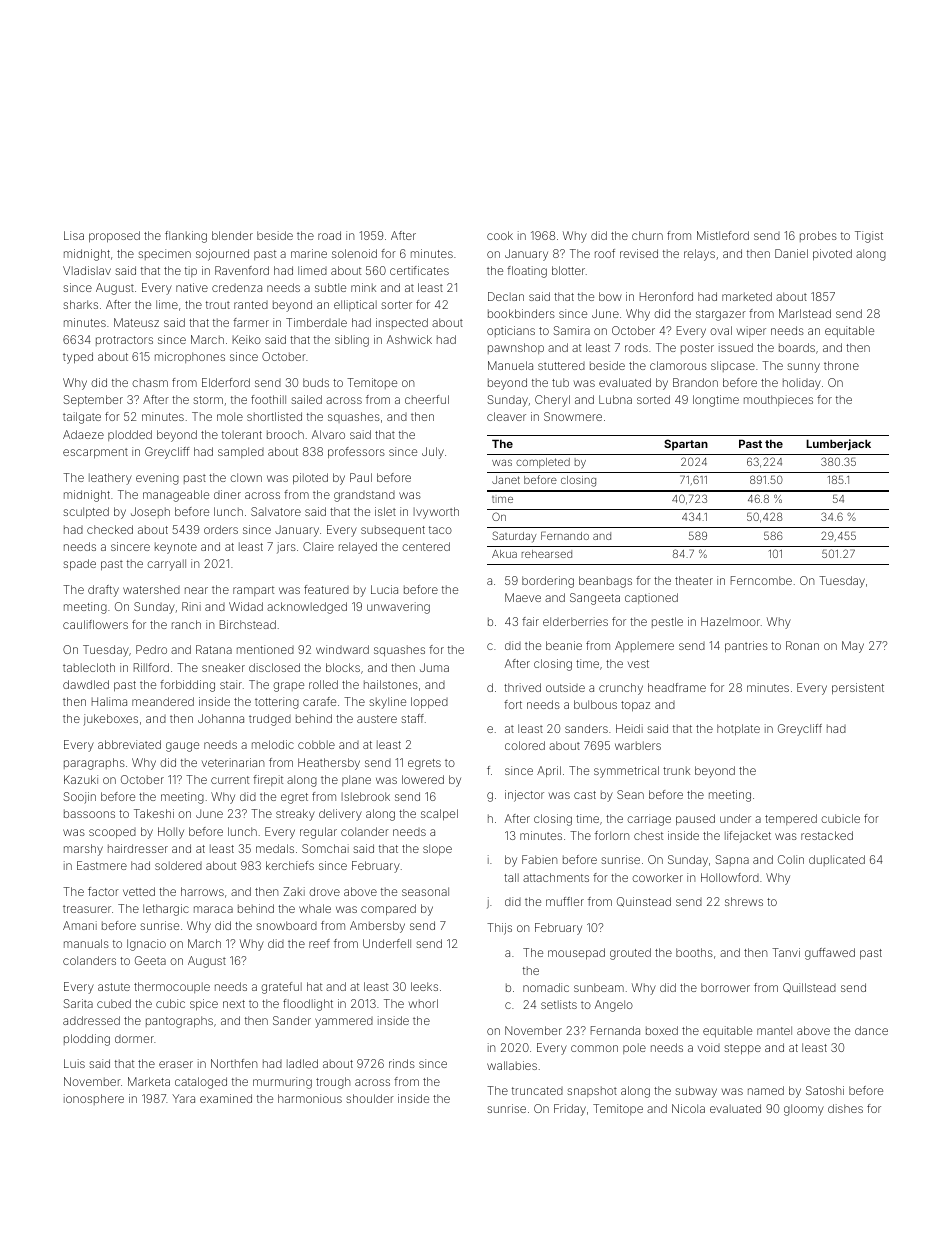 The height and width of the page is (1233, 952). Describe the element at coordinates (523, 597) in the page. I see `Maeve` at that location.
